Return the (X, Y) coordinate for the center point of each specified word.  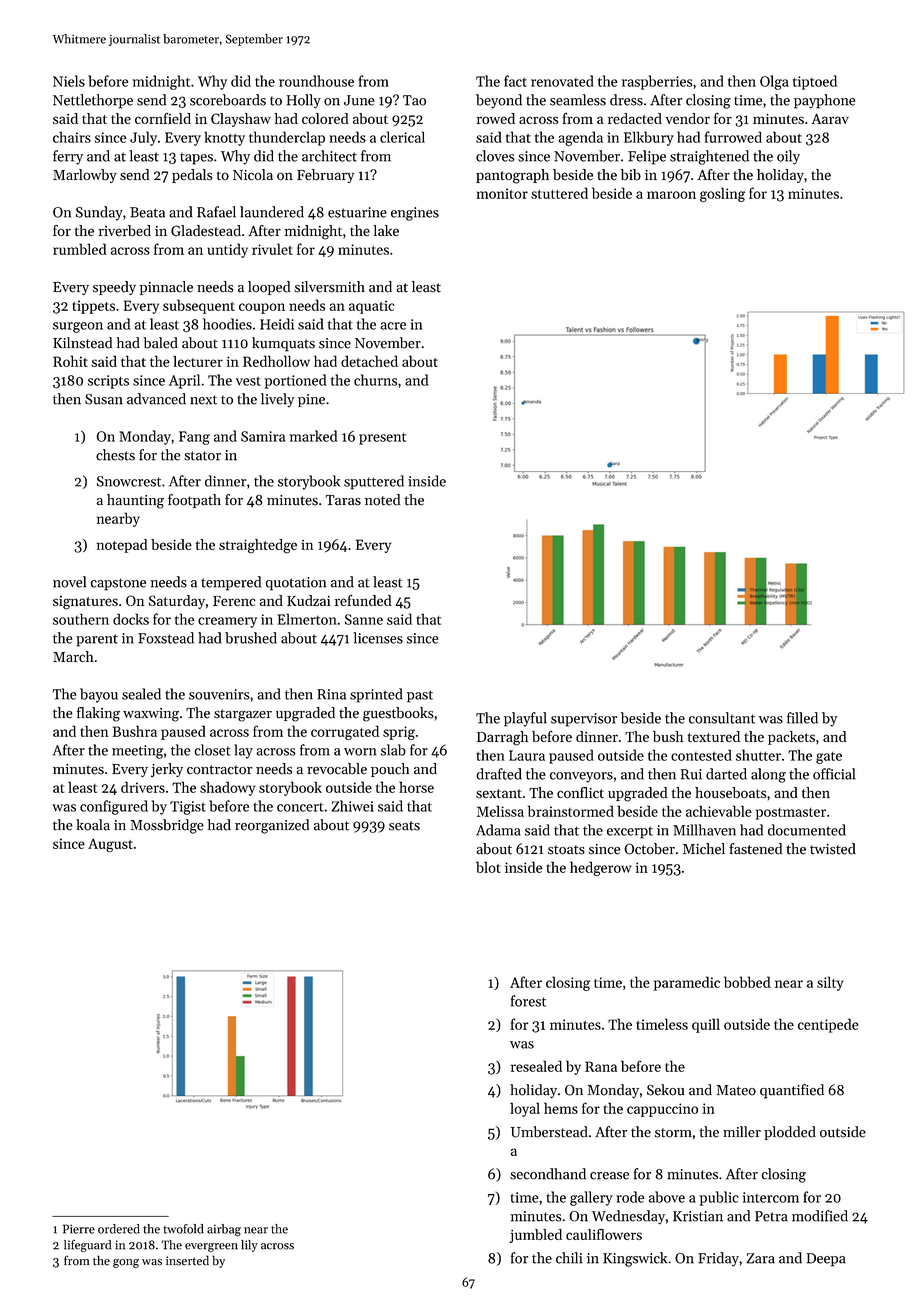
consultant (722, 718)
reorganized (272, 826)
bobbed (747, 982)
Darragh (502, 738)
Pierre (79, 1229)
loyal (525, 1109)
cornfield (163, 118)
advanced (156, 399)
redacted (635, 118)
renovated (562, 81)
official (834, 774)
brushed (251, 638)
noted (382, 500)
